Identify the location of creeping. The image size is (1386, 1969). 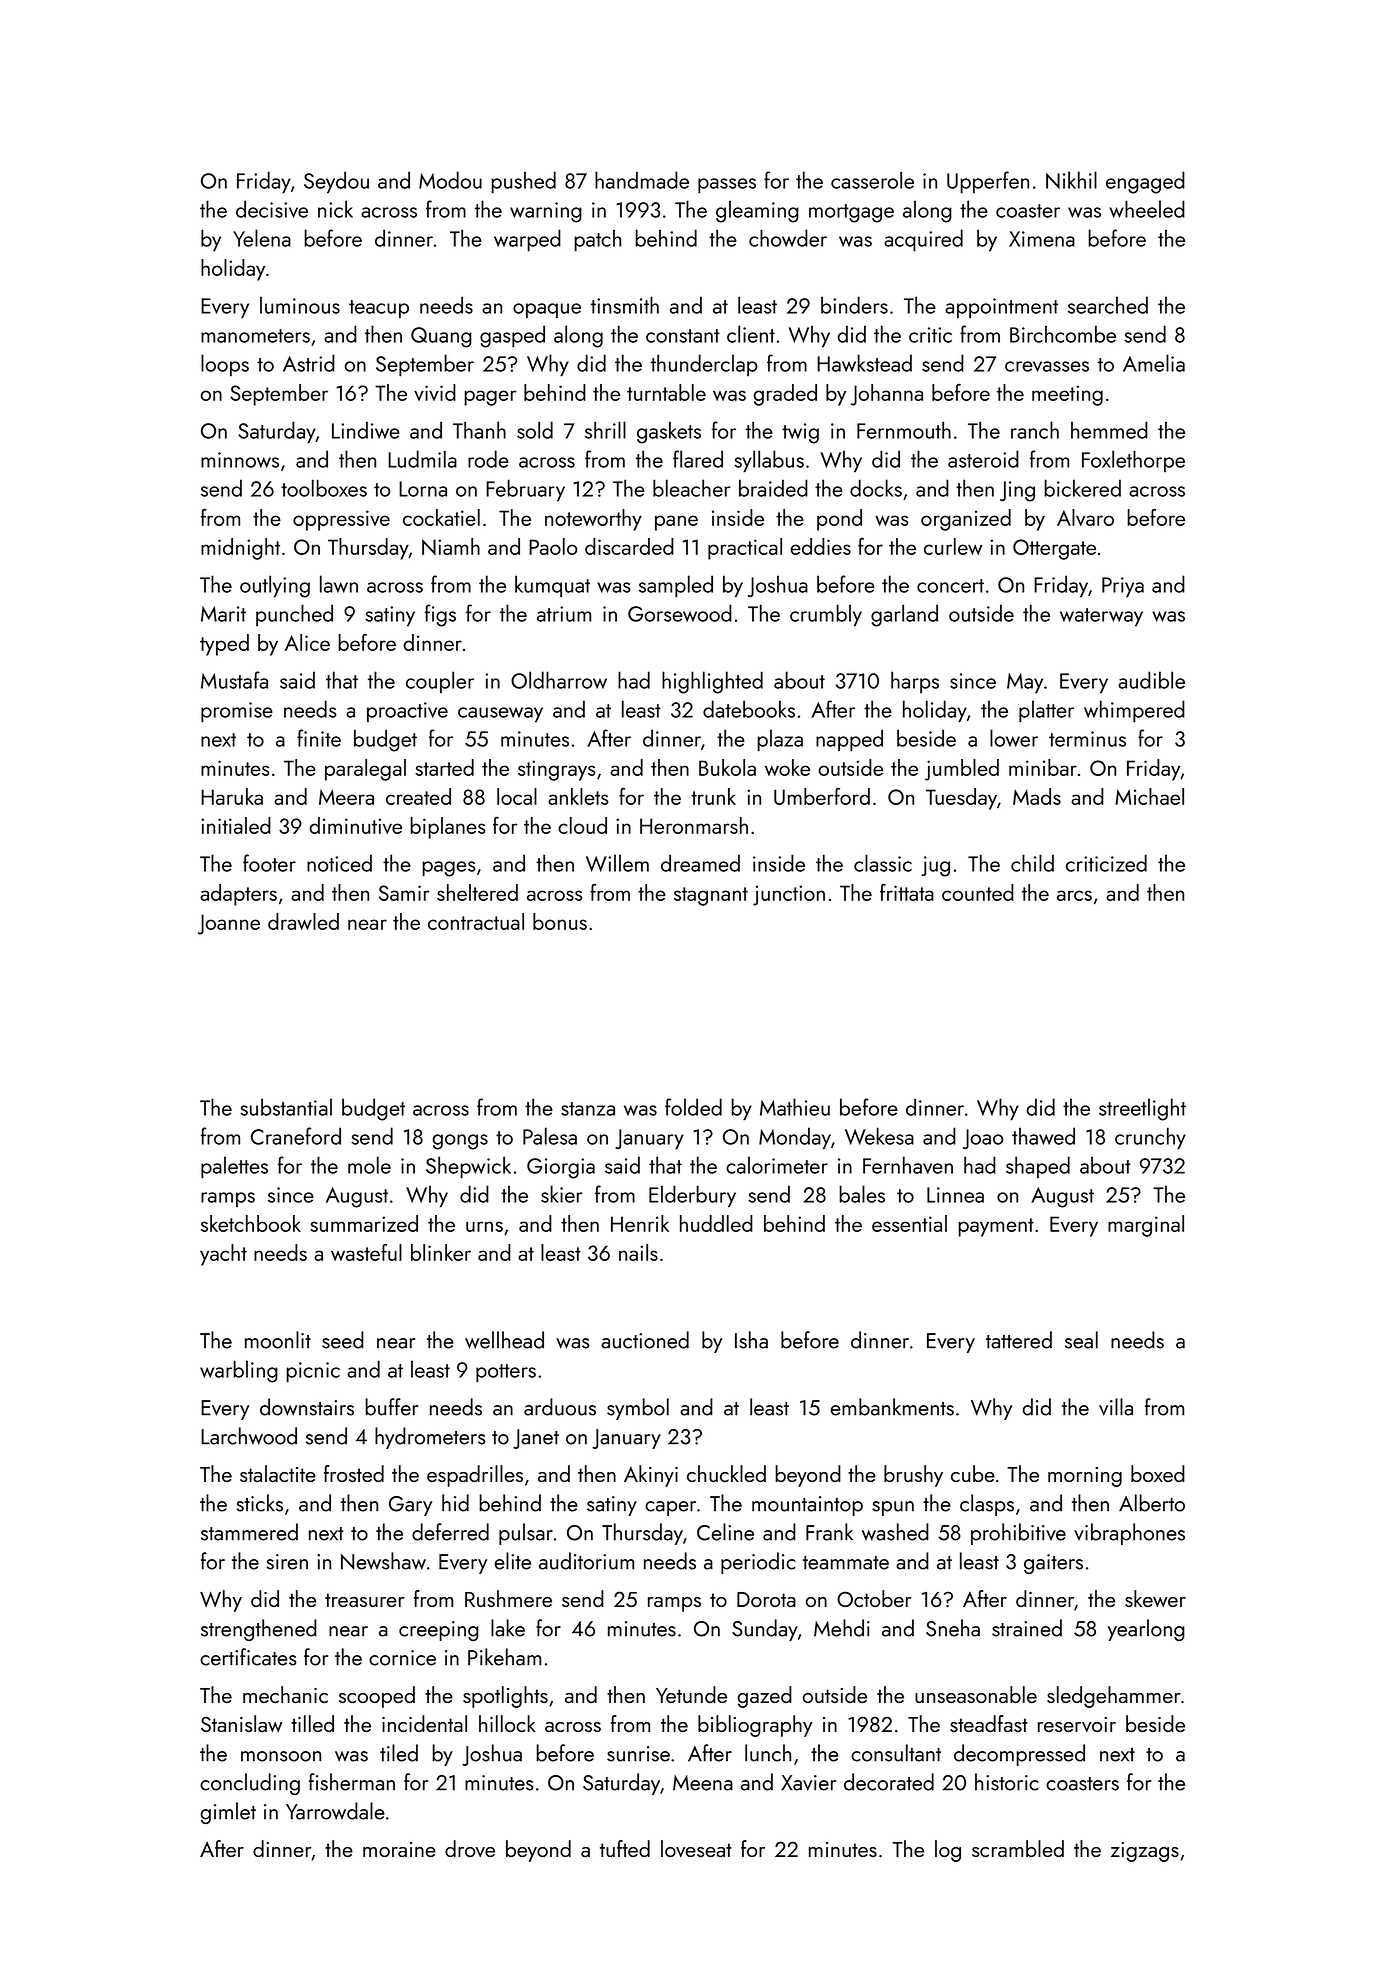
(439, 1631).
